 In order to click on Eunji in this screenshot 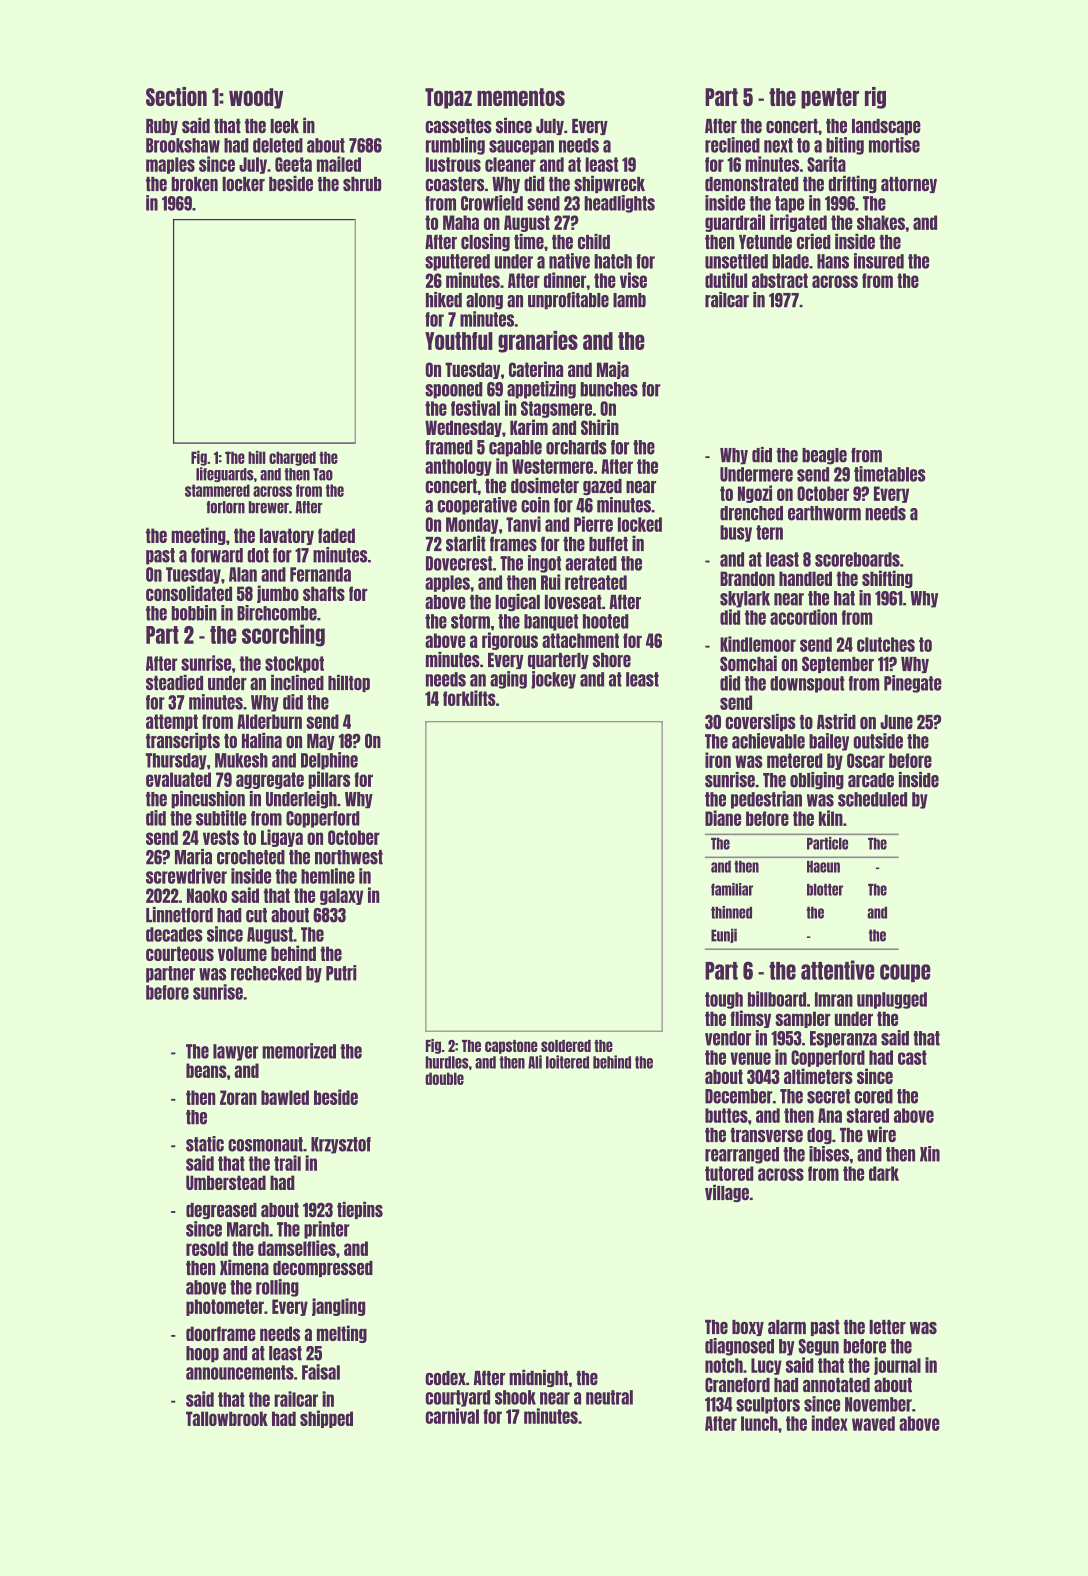, I will do `click(724, 936)`.
